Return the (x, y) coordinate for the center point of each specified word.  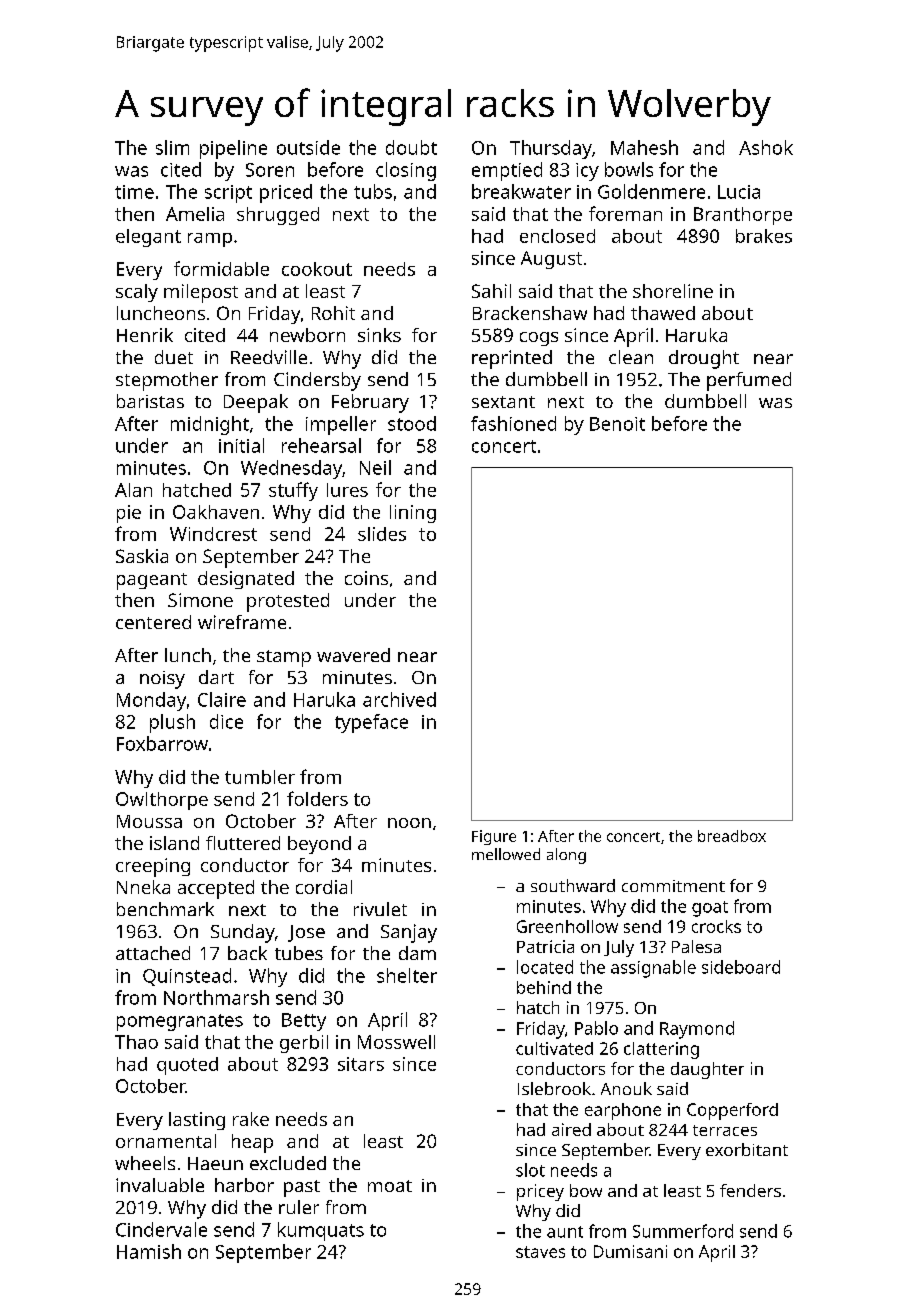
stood (412, 423)
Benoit (617, 424)
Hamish (149, 1251)
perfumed (749, 381)
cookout (317, 269)
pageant (152, 581)
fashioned (513, 423)
